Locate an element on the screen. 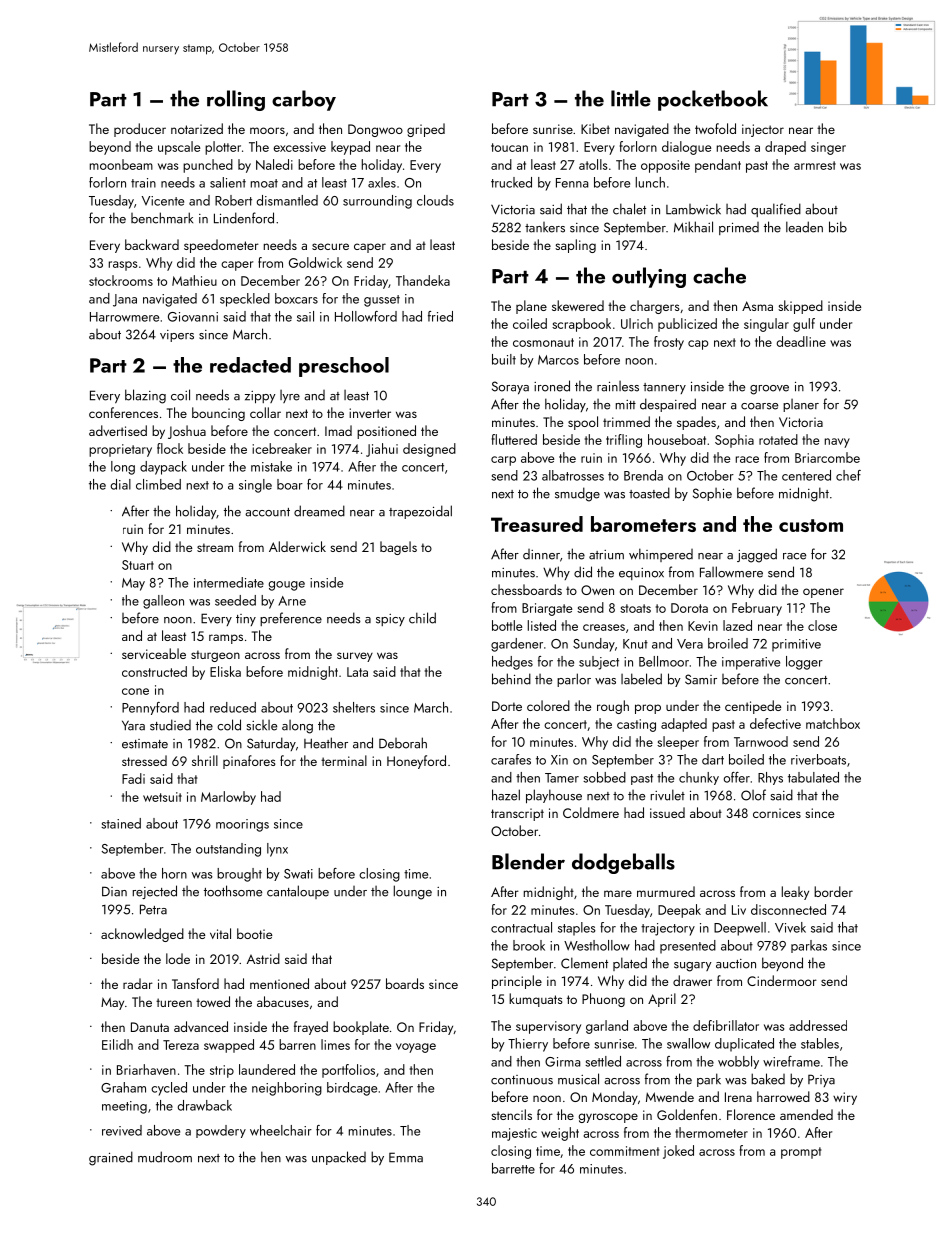 The height and width of the screenshot is (1233, 952). toucan is located at coordinates (509, 147).
